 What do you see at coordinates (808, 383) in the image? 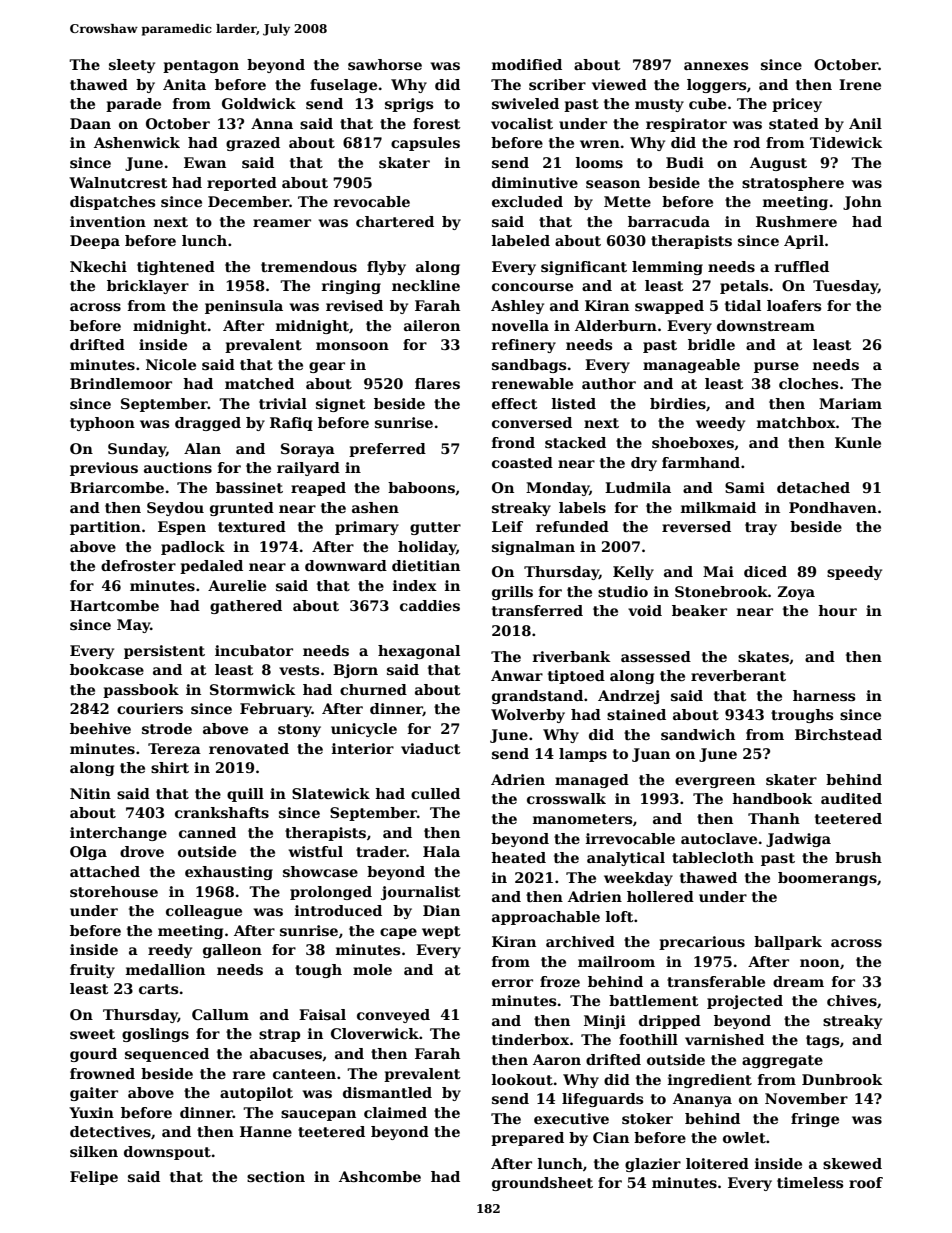
I see `cloches` at bounding box center [808, 383].
